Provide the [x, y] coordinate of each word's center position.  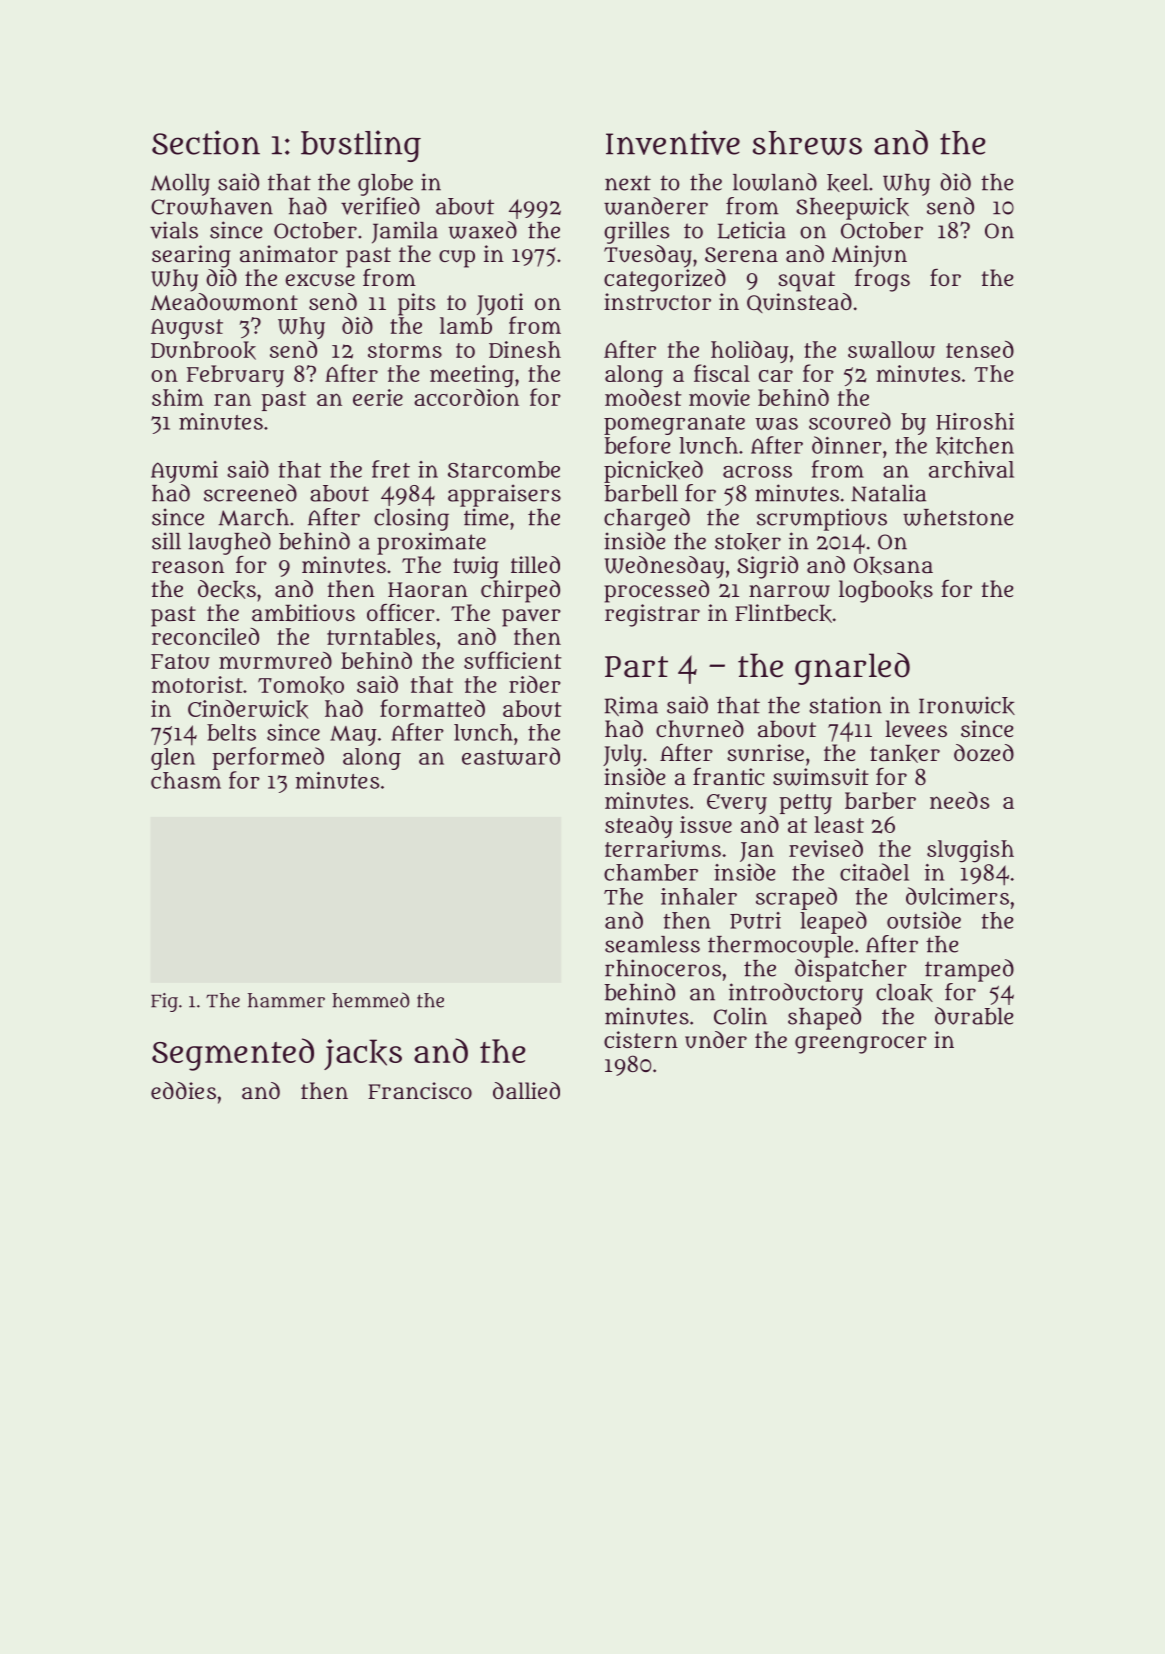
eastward [511, 756]
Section [206, 142]
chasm [186, 780]
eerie [378, 397]
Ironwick [967, 705]
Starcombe [504, 469]
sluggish [970, 851]
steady [639, 827]
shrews [807, 143]
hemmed [371, 1000]
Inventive [673, 142]
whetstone [958, 517]
